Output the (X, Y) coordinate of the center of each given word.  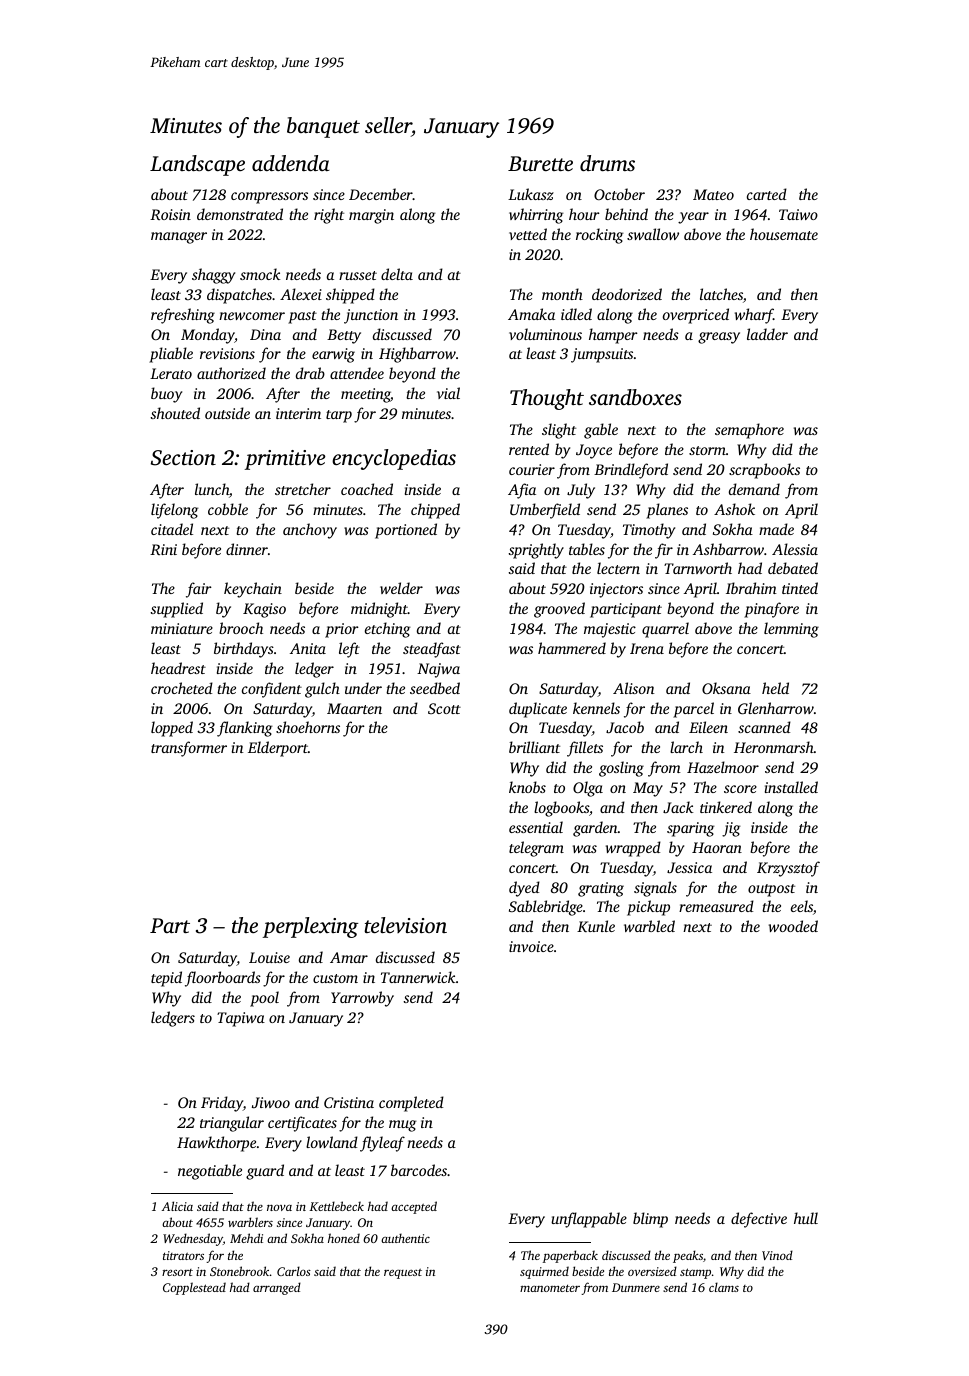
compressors (269, 198)
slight (559, 431)
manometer (550, 1288)
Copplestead (194, 1288)
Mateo (713, 194)
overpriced (696, 316)
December (381, 194)
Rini (163, 549)
